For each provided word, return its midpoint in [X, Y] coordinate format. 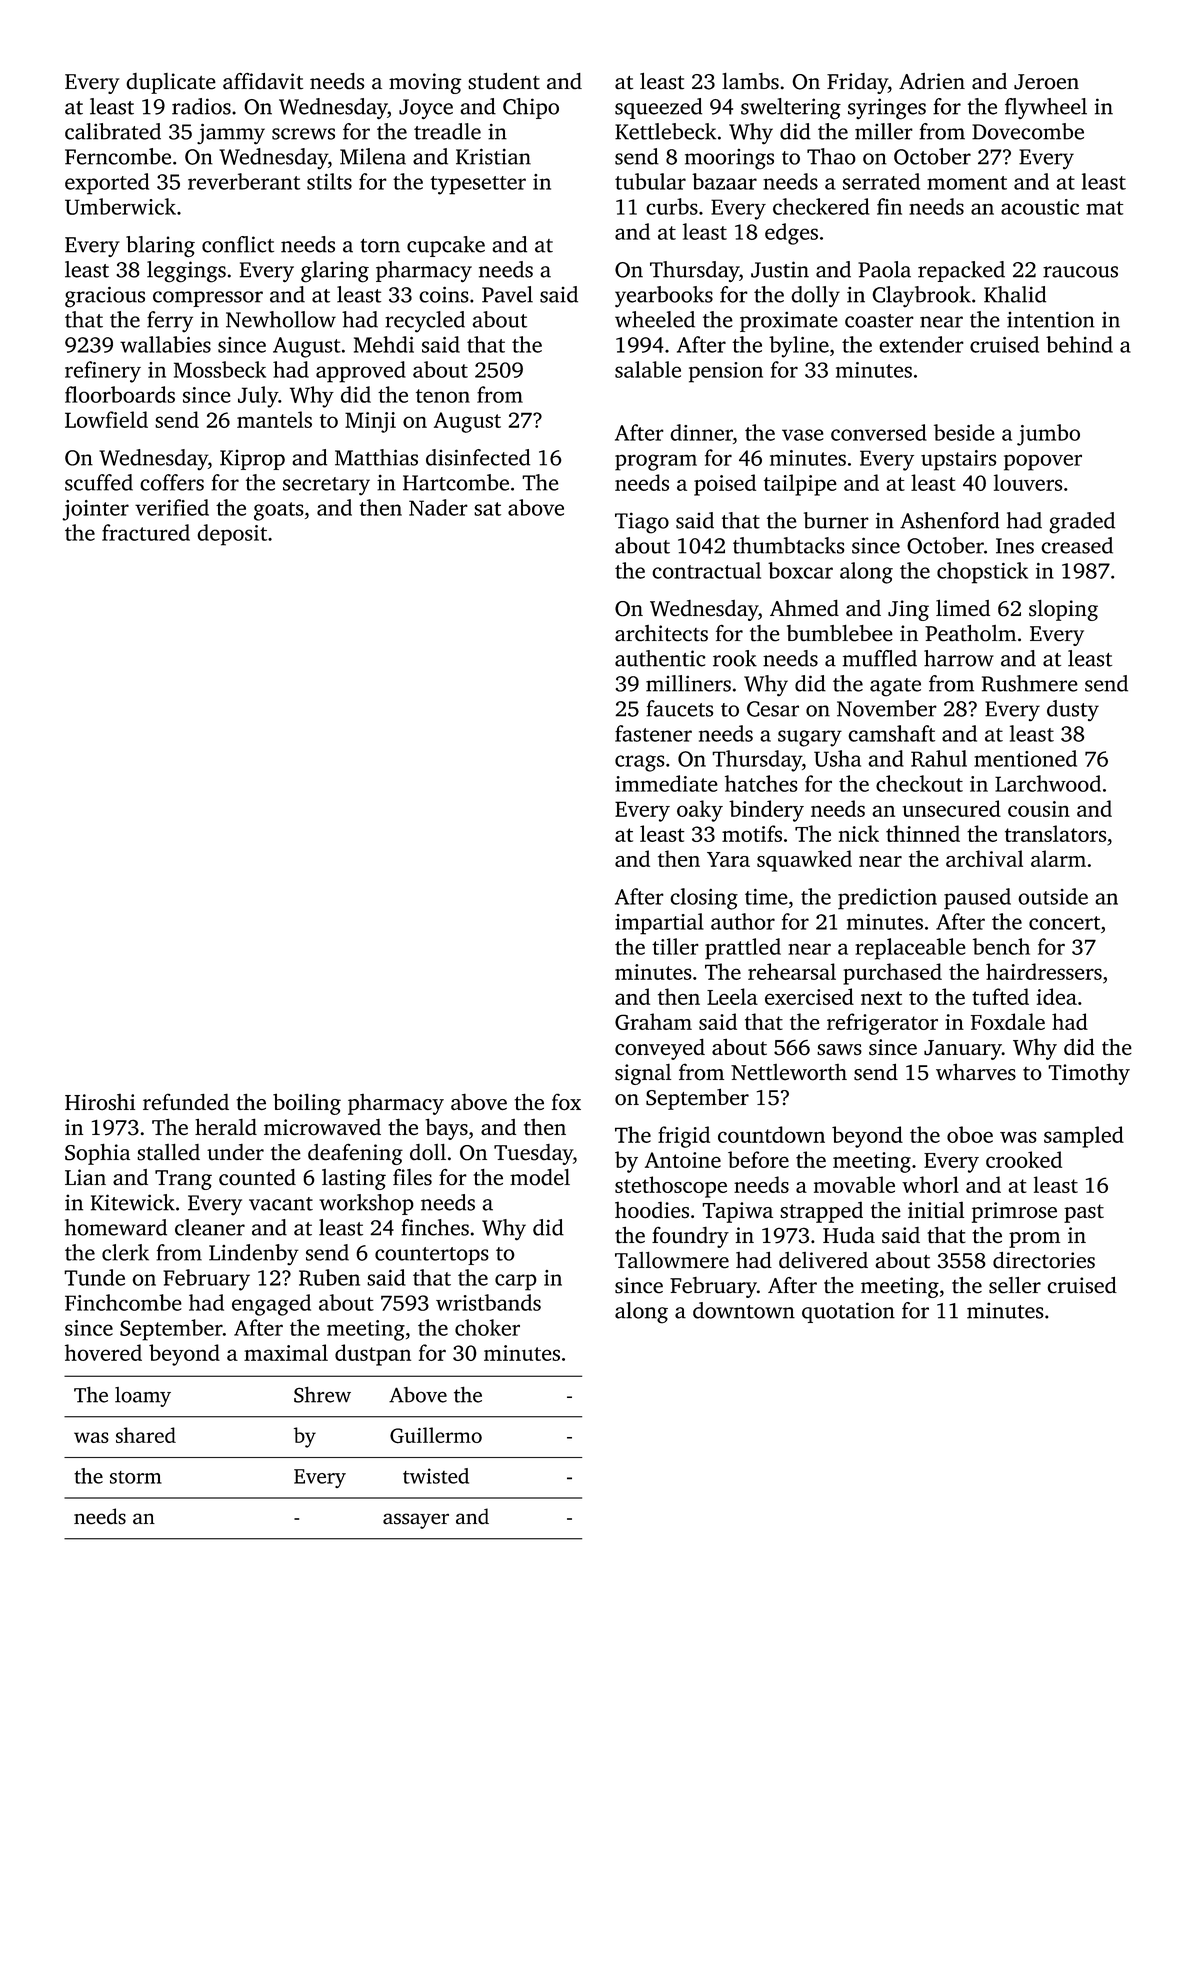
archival [984, 858]
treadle [447, 131]
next [881, 998]
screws [303, 134]
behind [1079, 344]
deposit [232, 535]
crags [640, 763]
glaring [335, 272]
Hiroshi [100, 1102]
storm [136, 1477]
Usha [837, 758]
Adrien [932, 81]
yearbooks [664, 297]
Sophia [97, 1154]
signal [643, 1074]
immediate [666, 783]
